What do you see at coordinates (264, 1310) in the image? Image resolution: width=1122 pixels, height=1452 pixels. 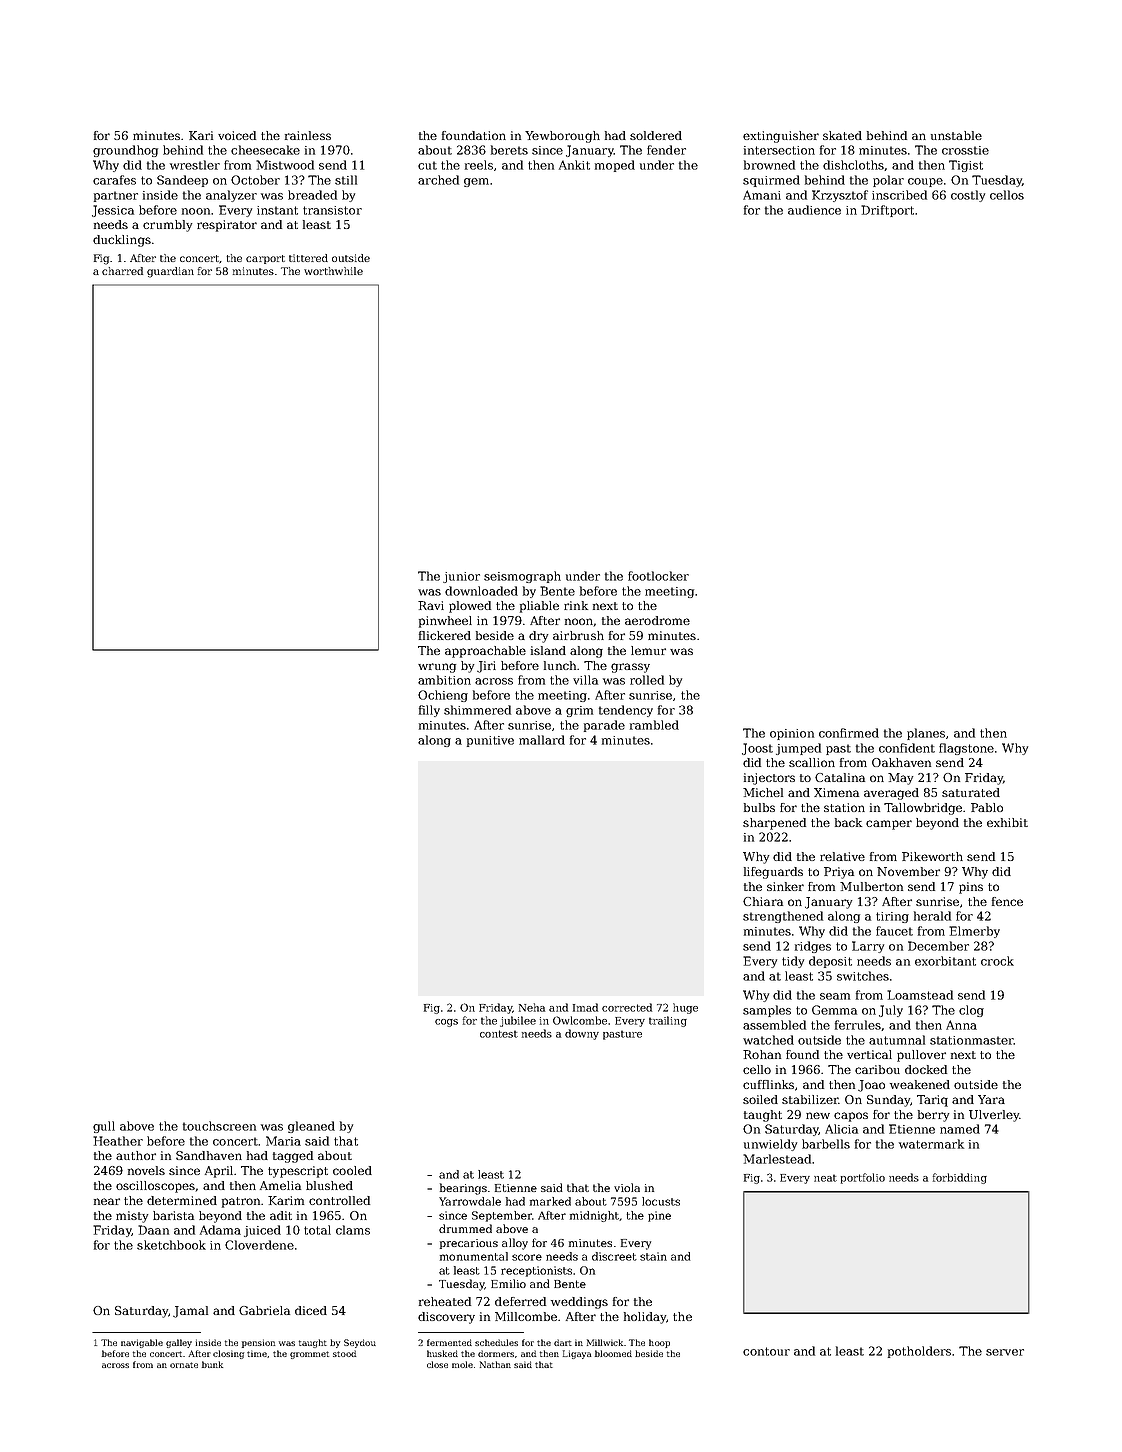 I see `Gabriela` at bounding box center [264, 1310].
